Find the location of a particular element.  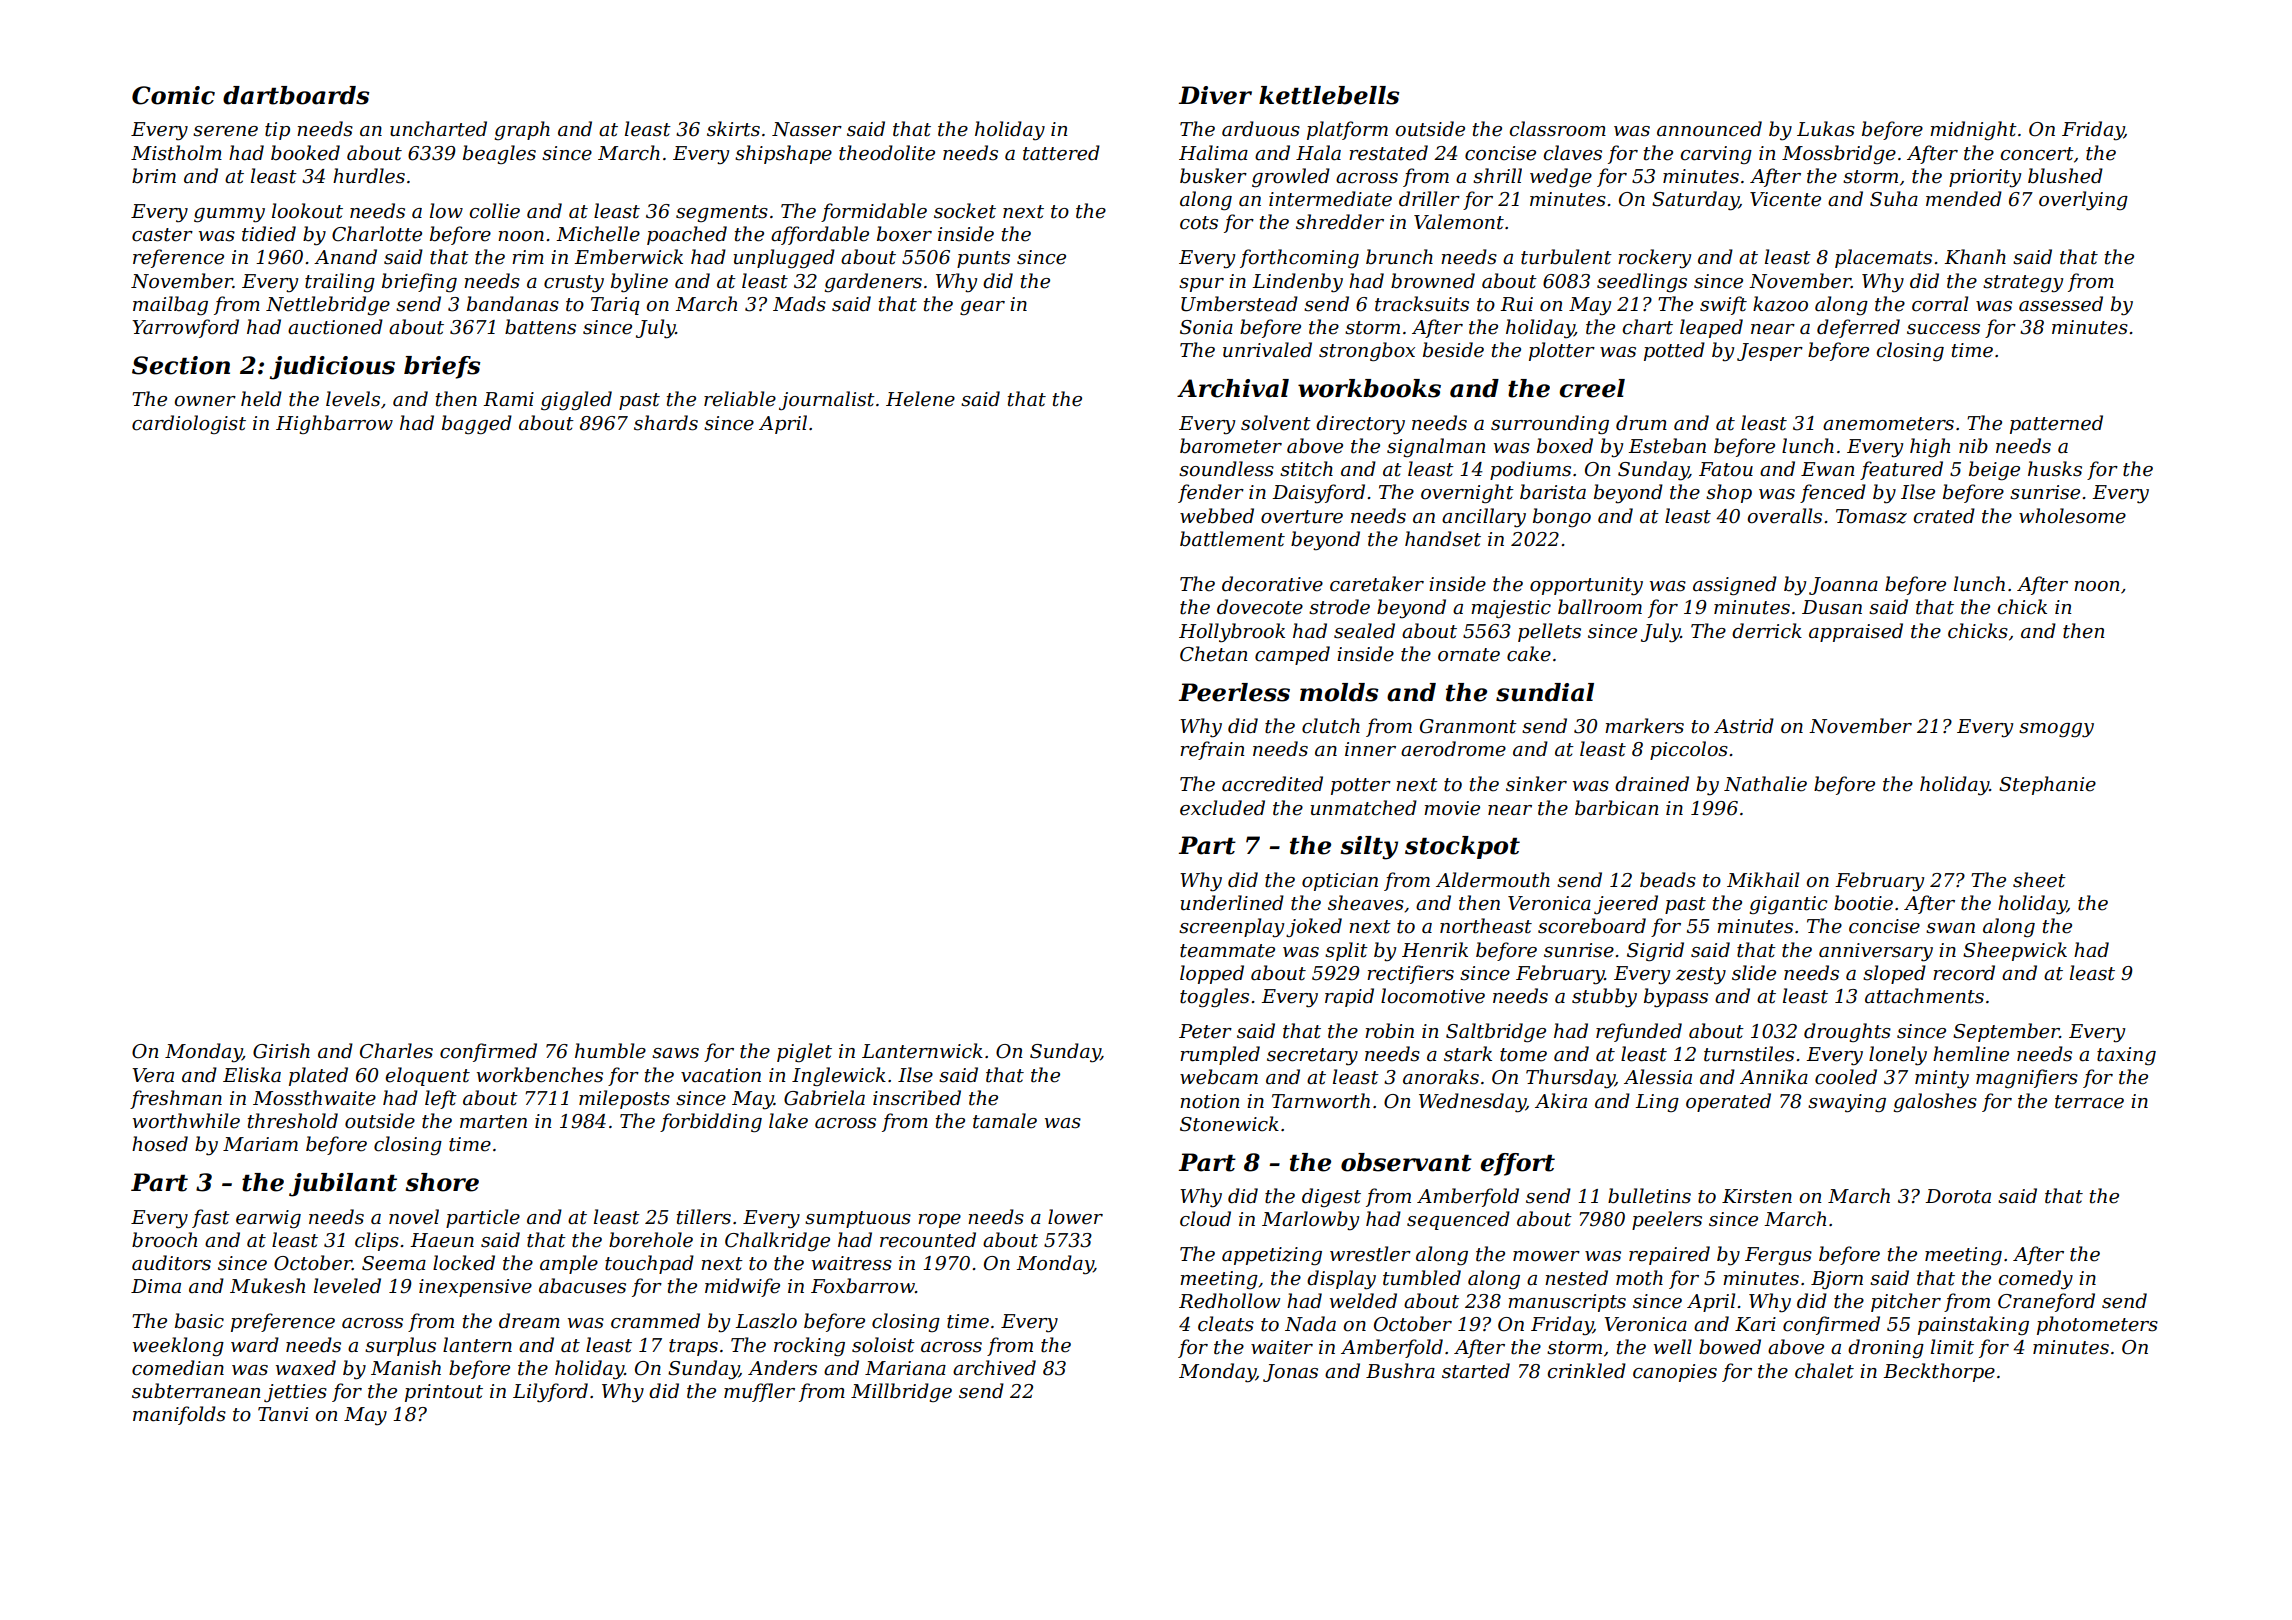

Saturday is located at coordinates (1695, 201).
